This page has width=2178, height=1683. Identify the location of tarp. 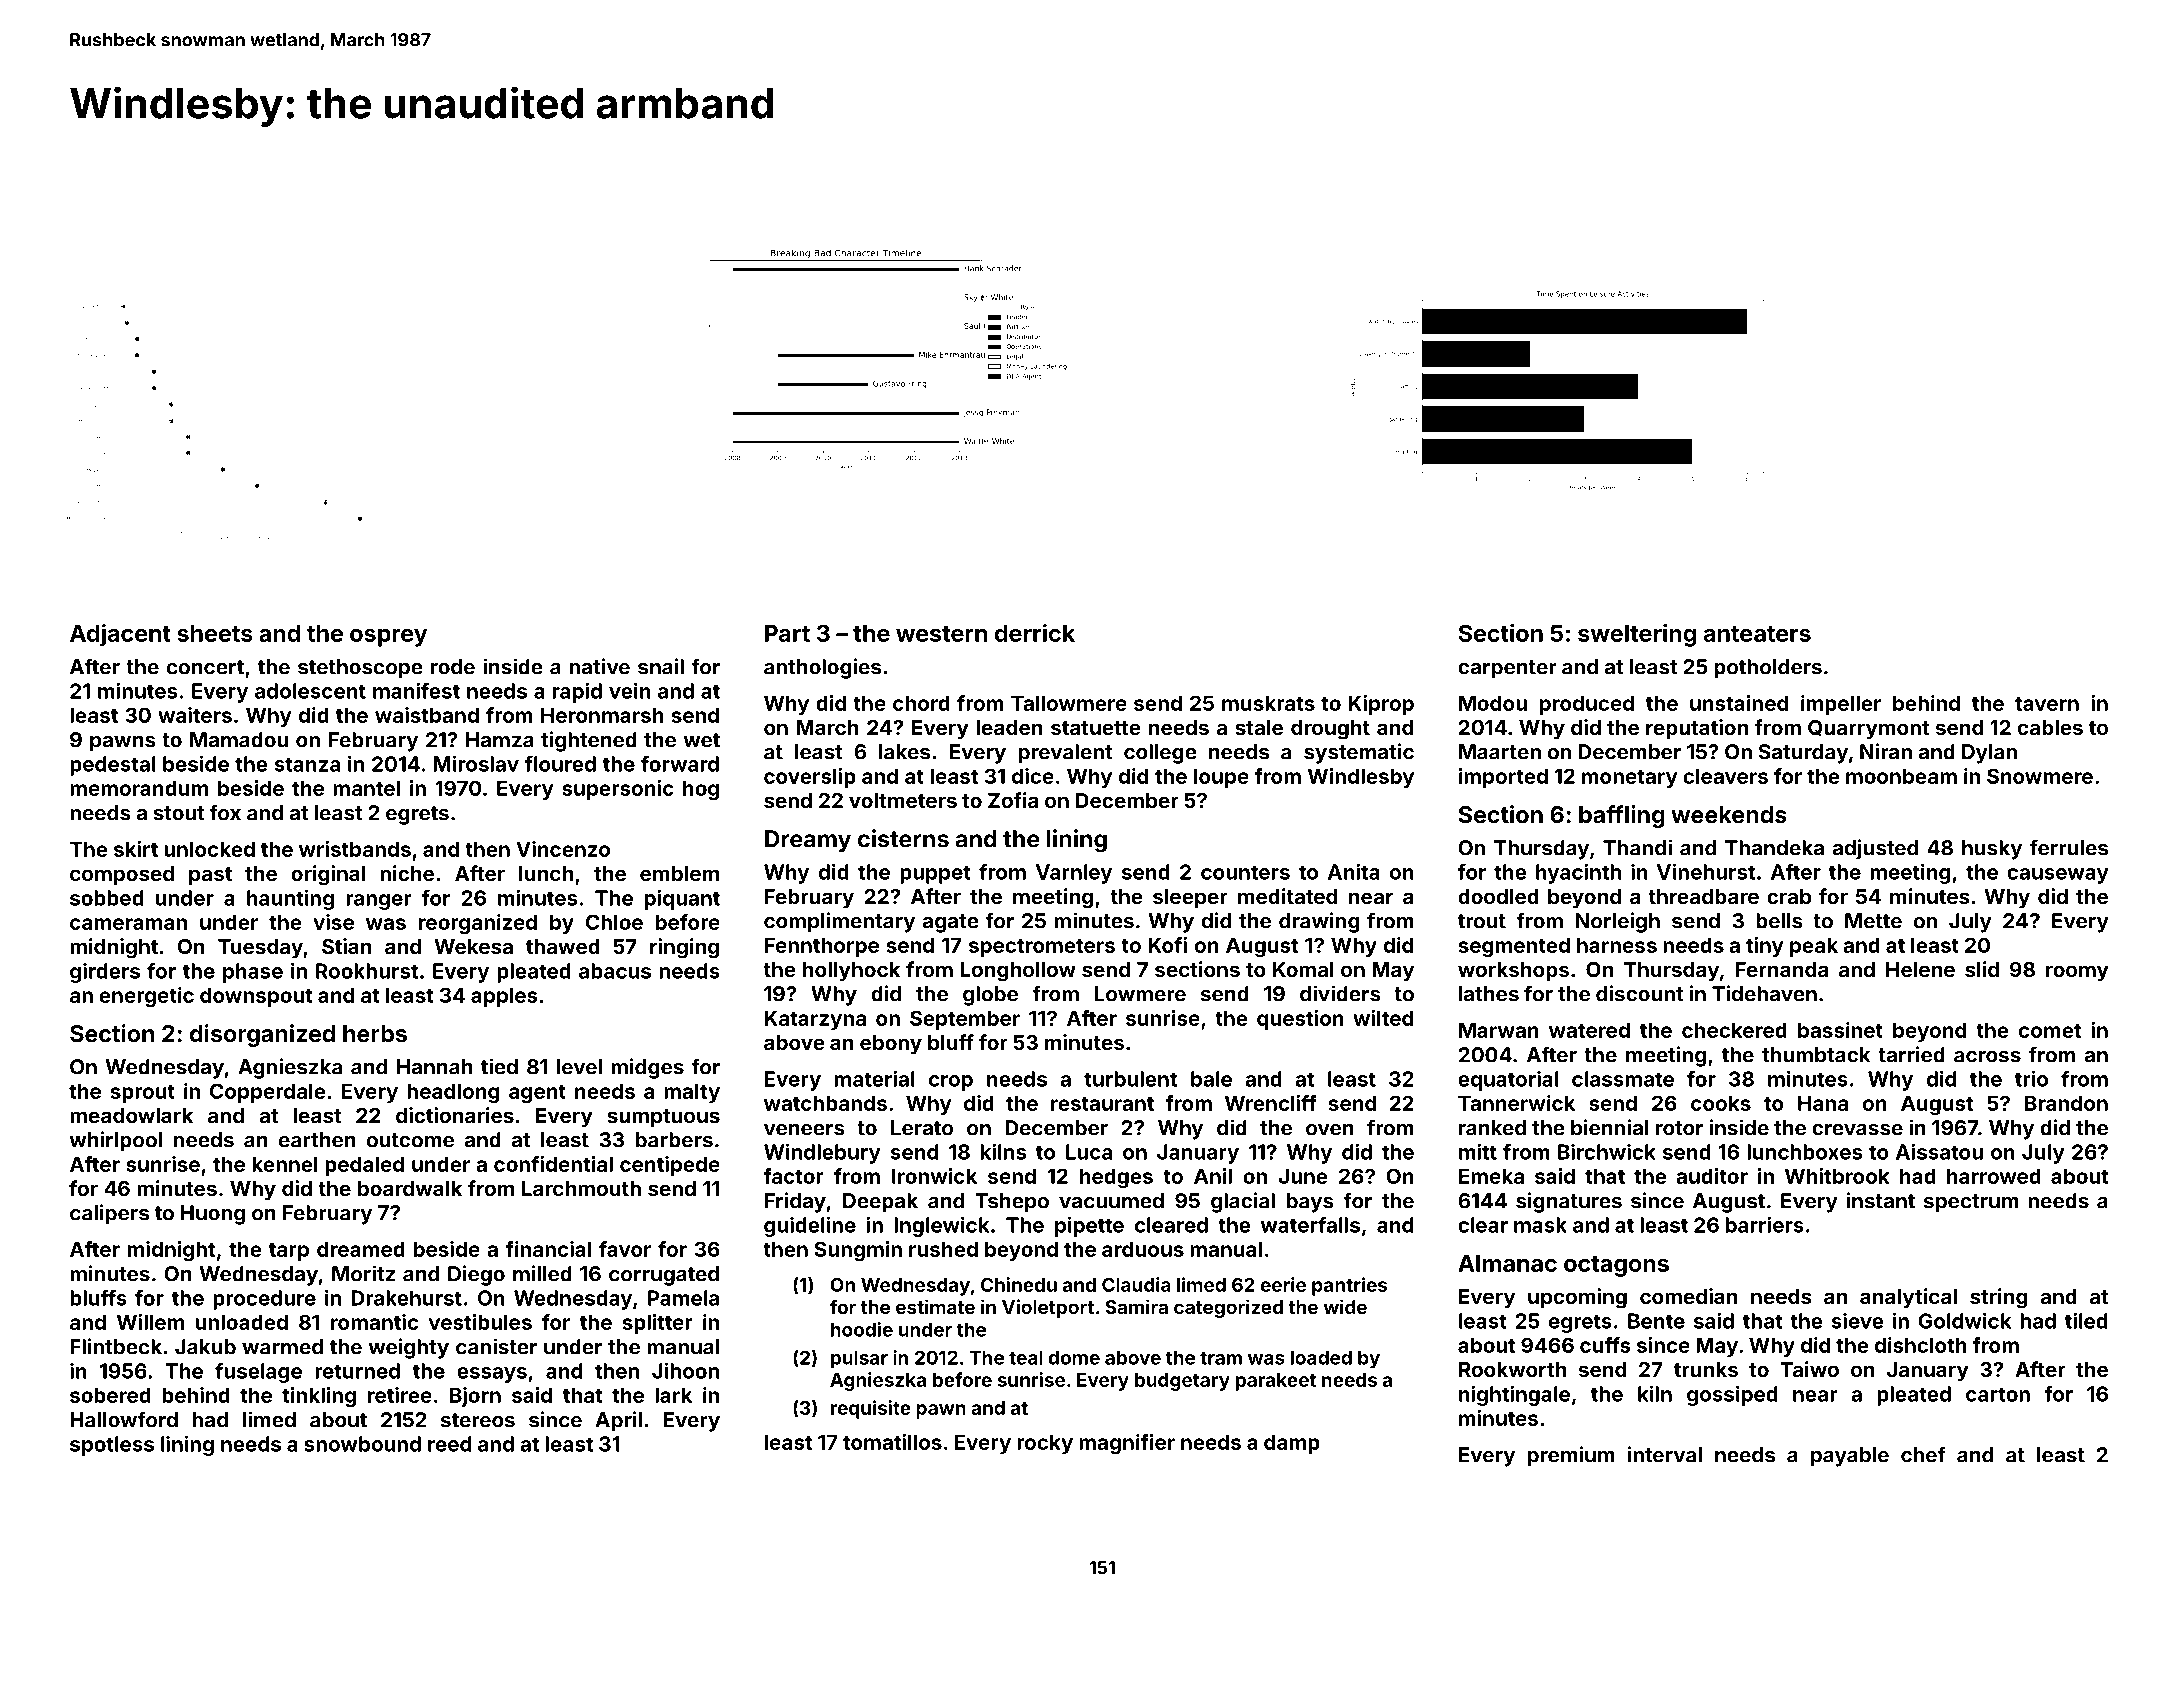
(289, 1252).
